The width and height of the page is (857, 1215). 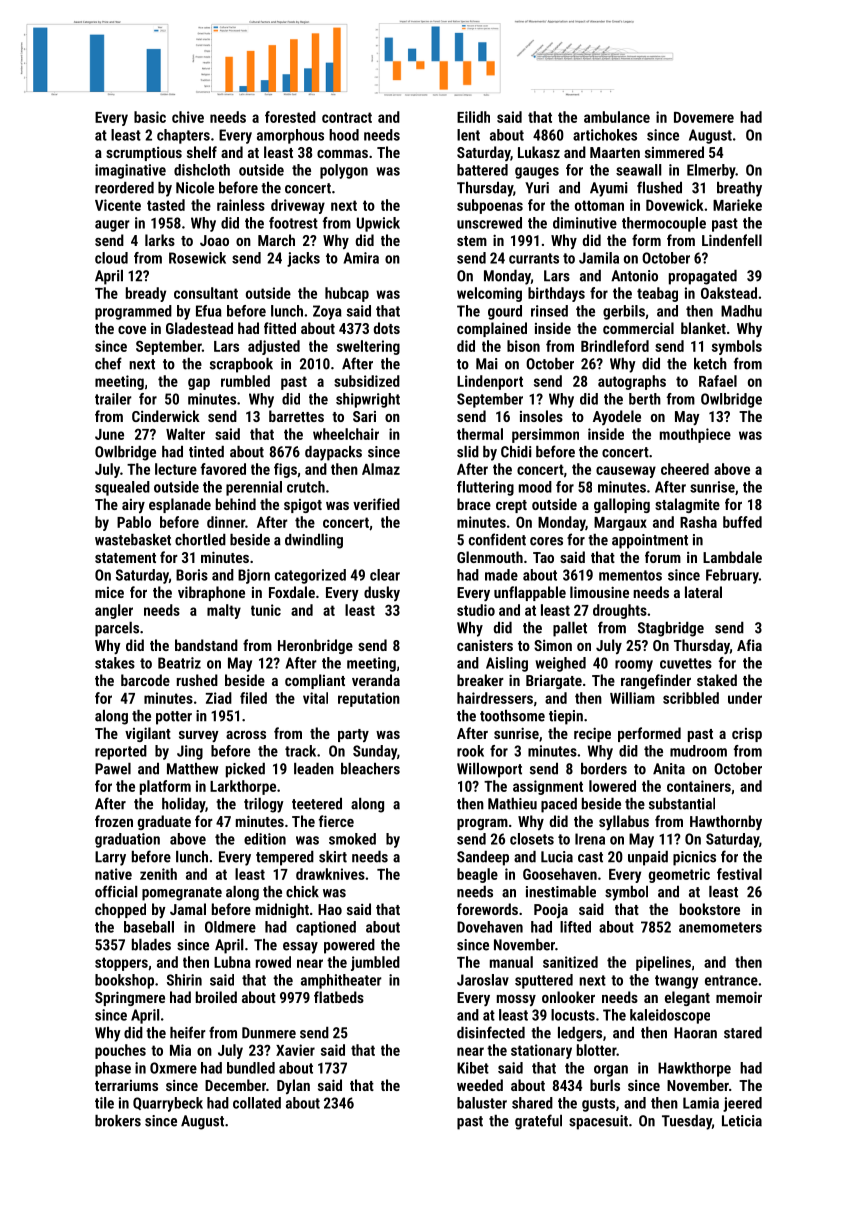 What do you see at coordinates (487, 909) in the page?
I see `forewords` at bounding box center [487, 909].
